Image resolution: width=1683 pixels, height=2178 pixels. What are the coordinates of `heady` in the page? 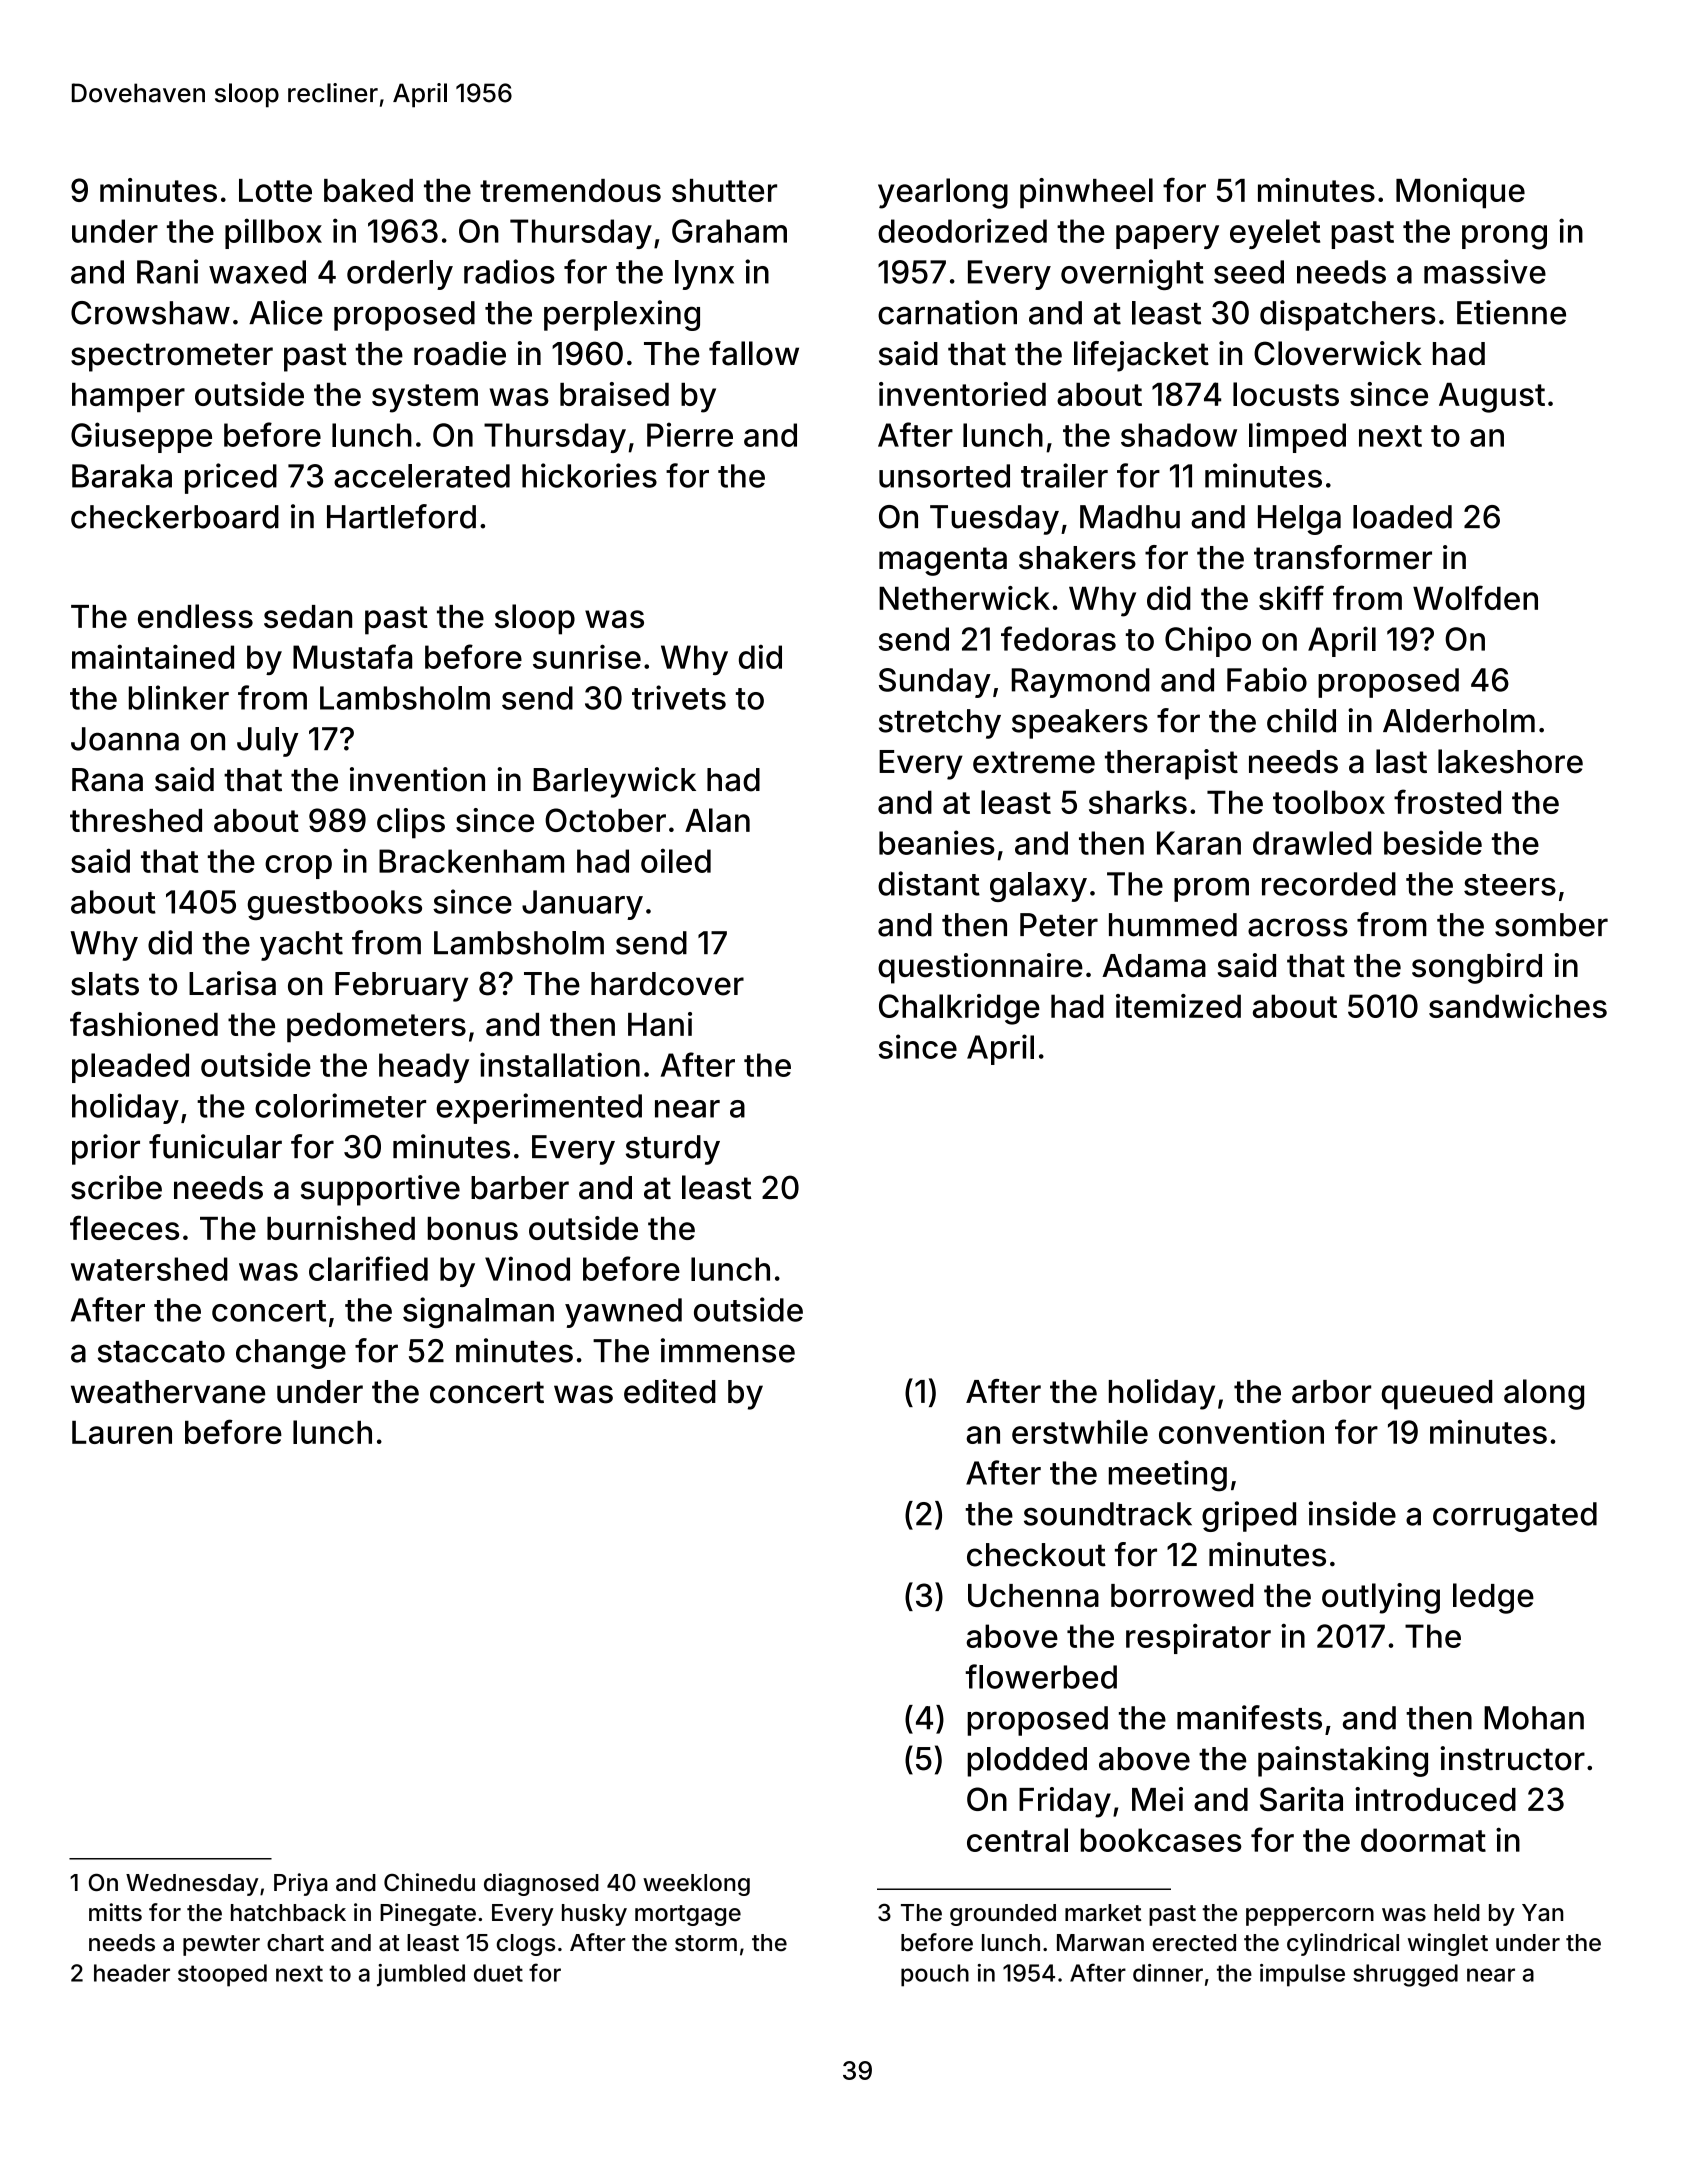 It's located at (424, 1068).
